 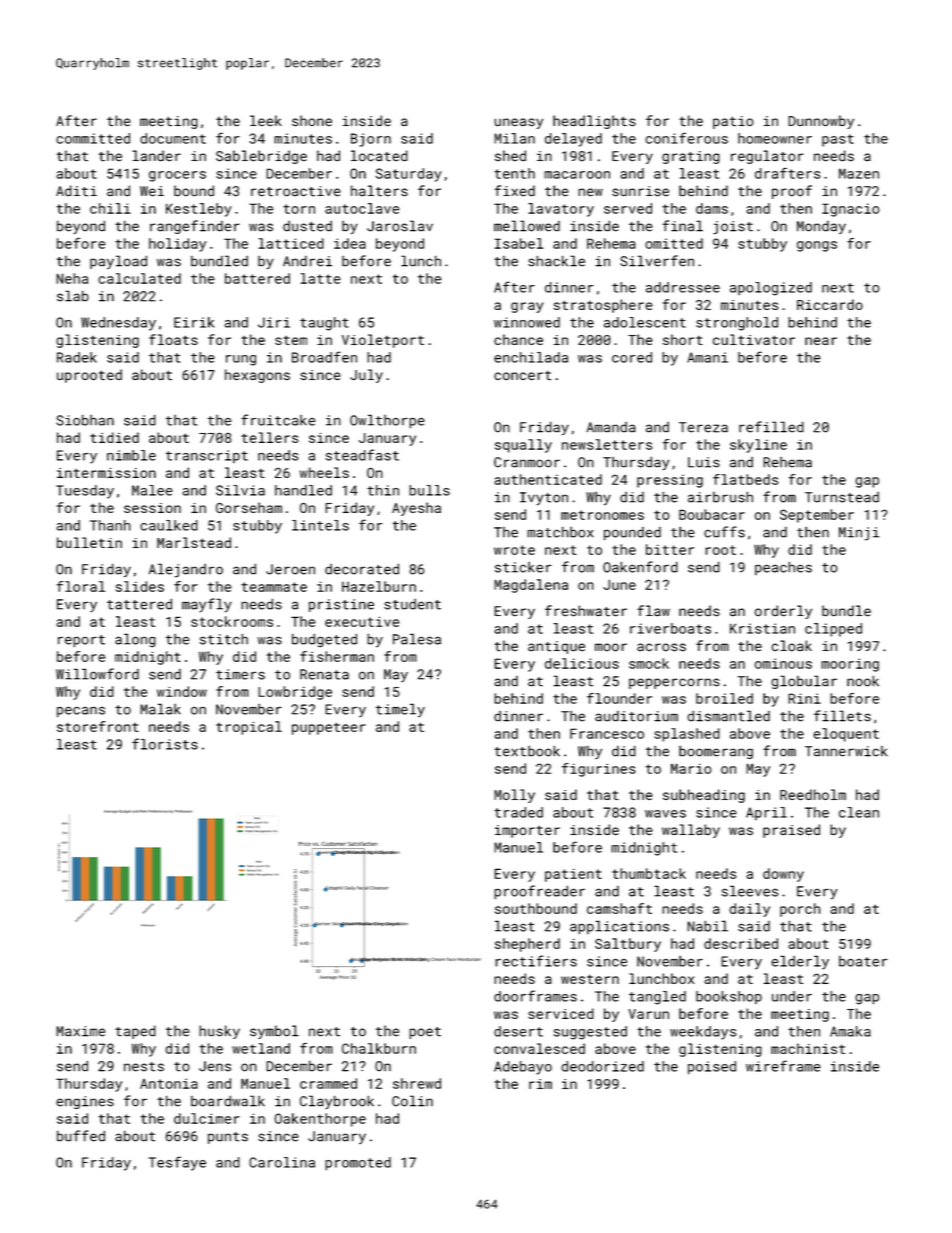 What do you see at coordinates (387, 421) in the screenshot?
I see `Owlthorpe` at bounding box center [387, 421].
